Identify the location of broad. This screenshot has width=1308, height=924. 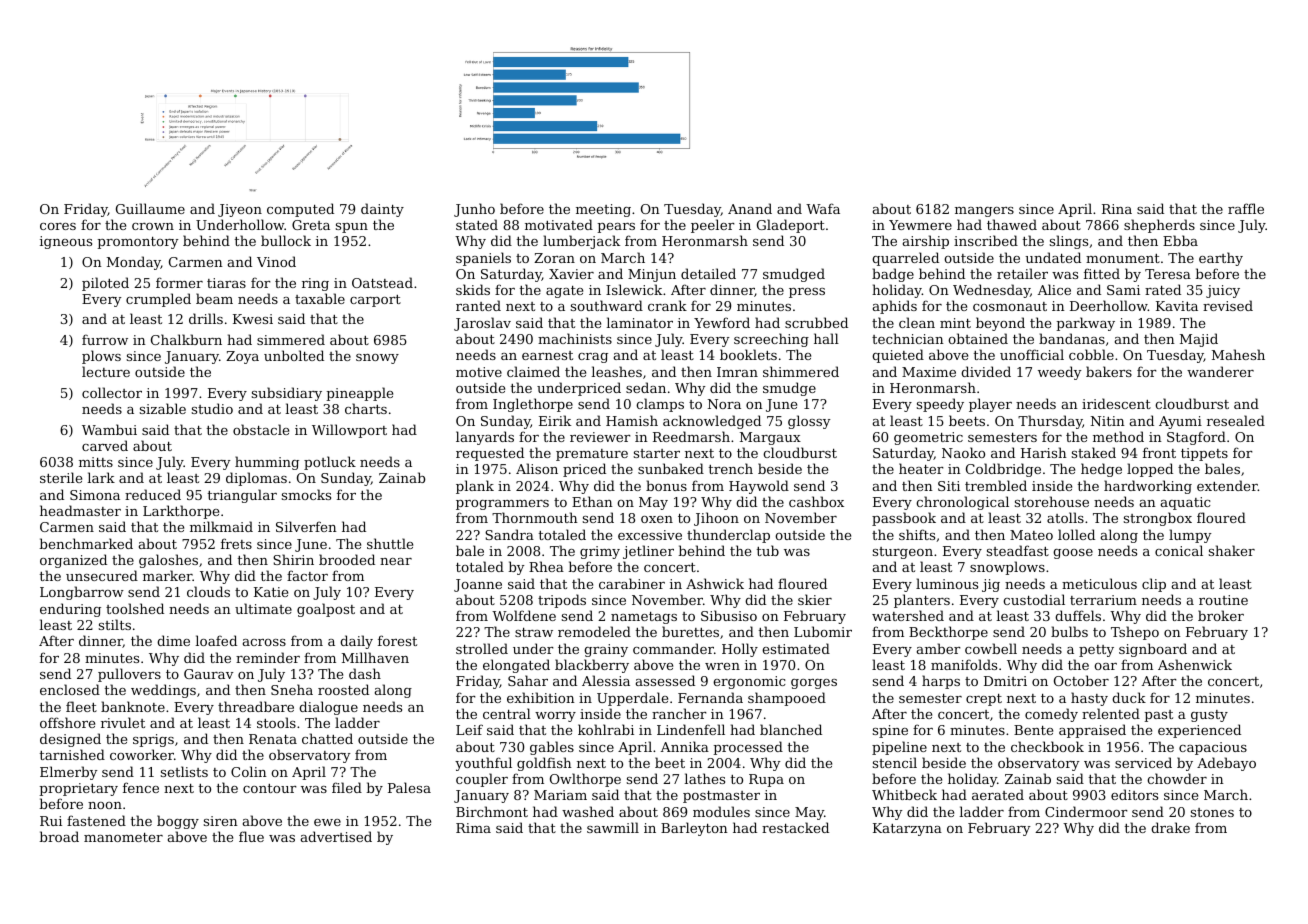
(59, 836).
